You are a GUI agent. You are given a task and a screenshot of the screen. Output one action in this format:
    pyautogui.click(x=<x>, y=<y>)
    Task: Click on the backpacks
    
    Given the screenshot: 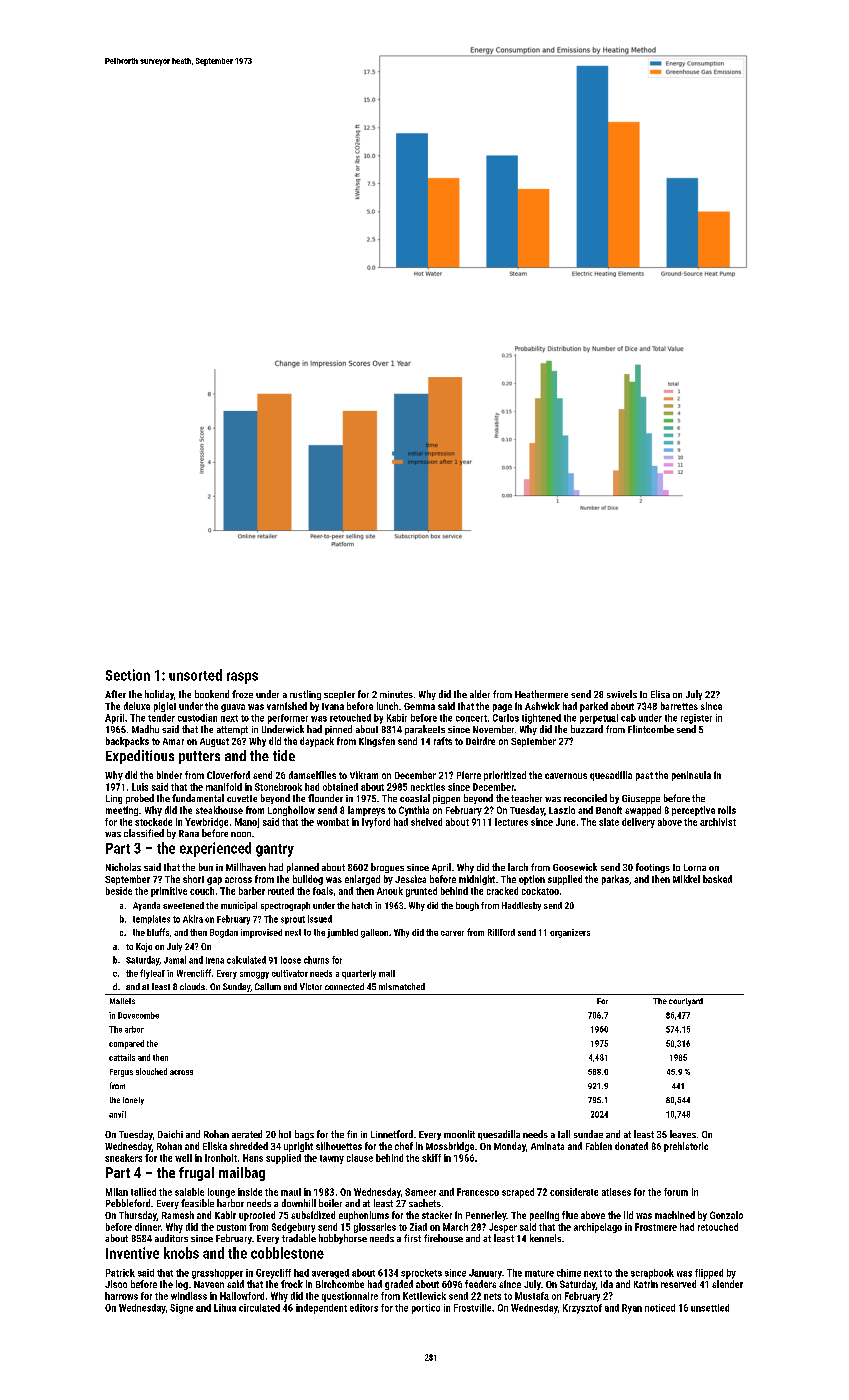 What is the action you would take?
    pyautogui.click(x=127, y=742)
